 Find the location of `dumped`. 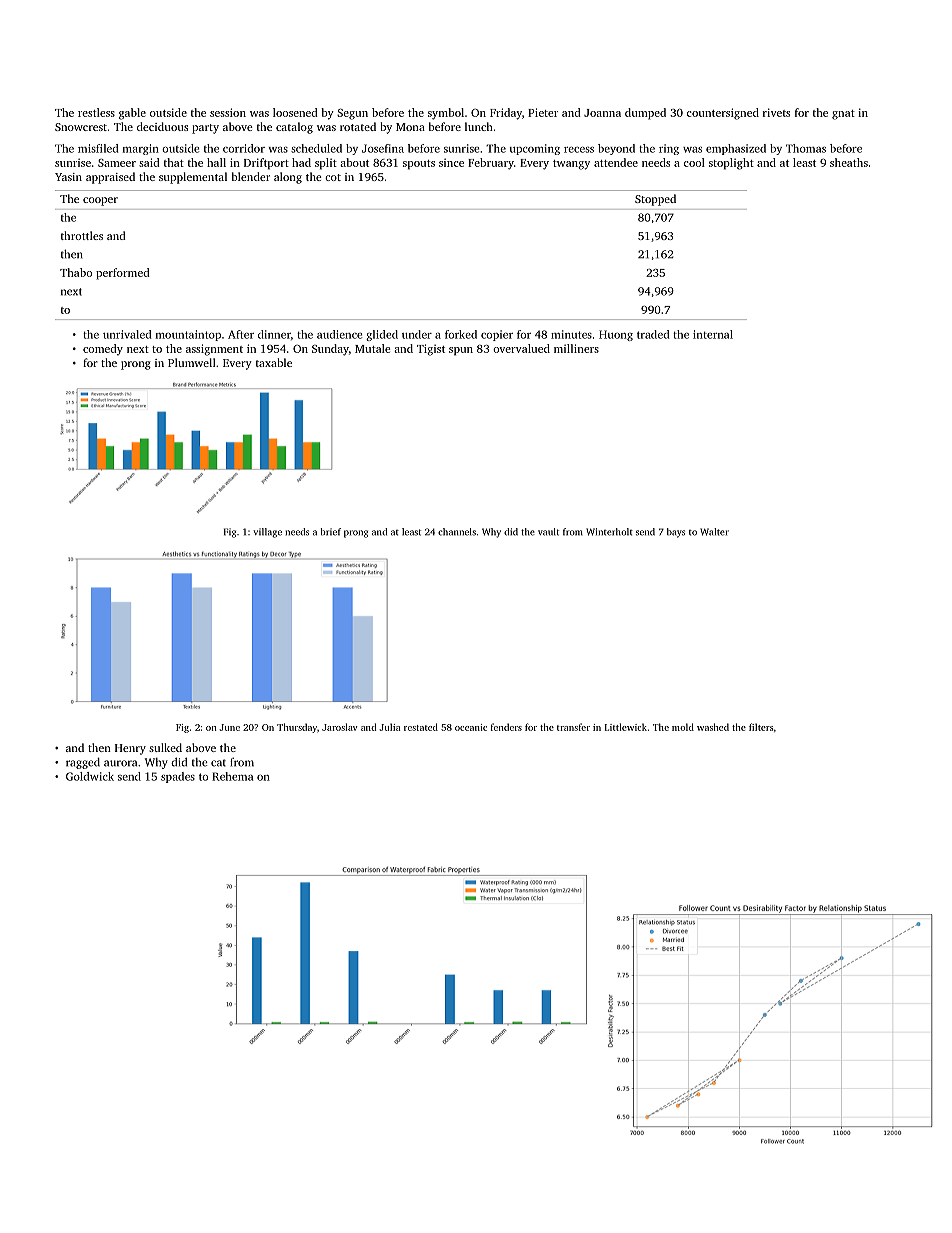

dumped is located at coordinates (645, 114).
